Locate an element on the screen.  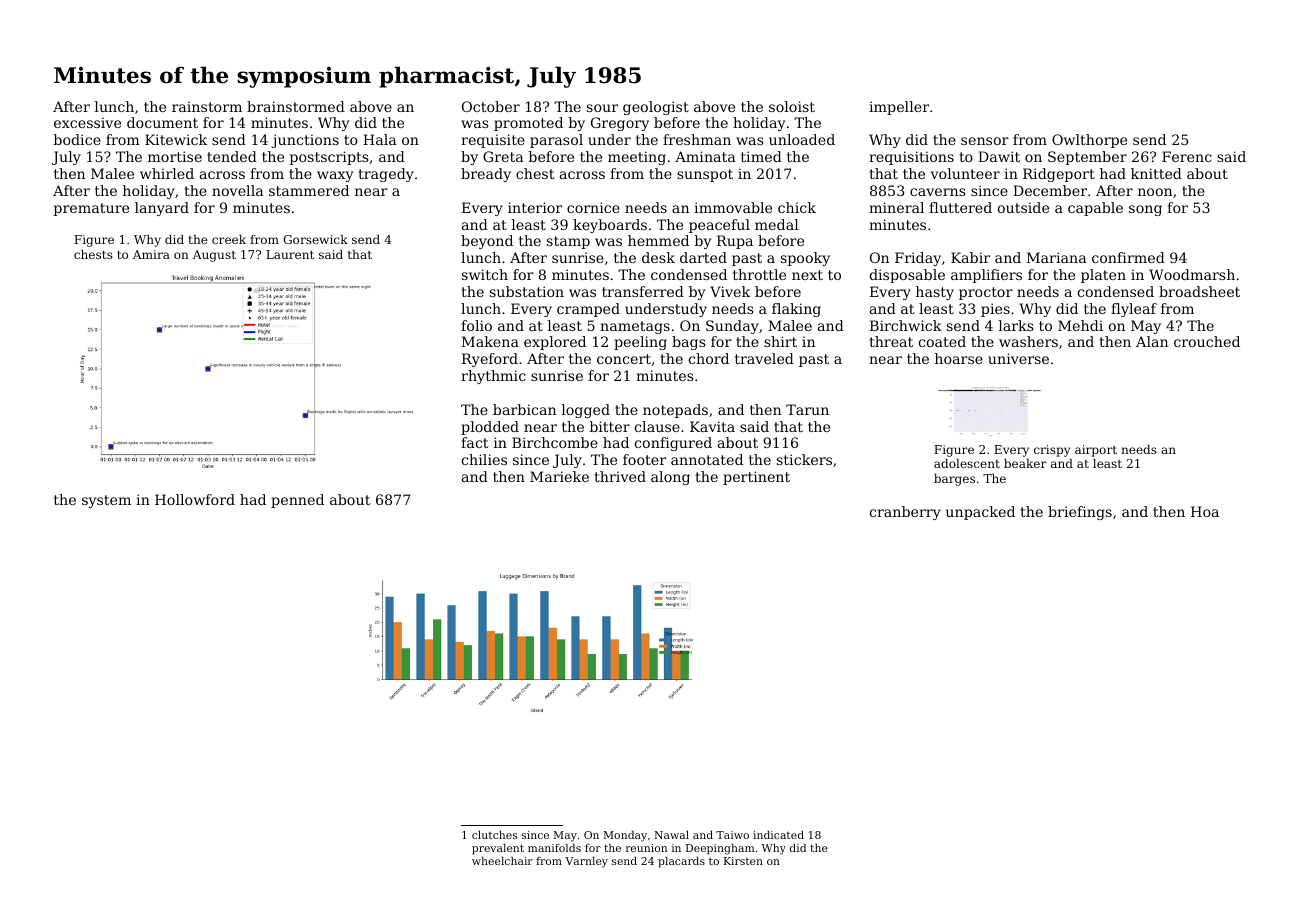
chick is located at coordinates (797, 207).
